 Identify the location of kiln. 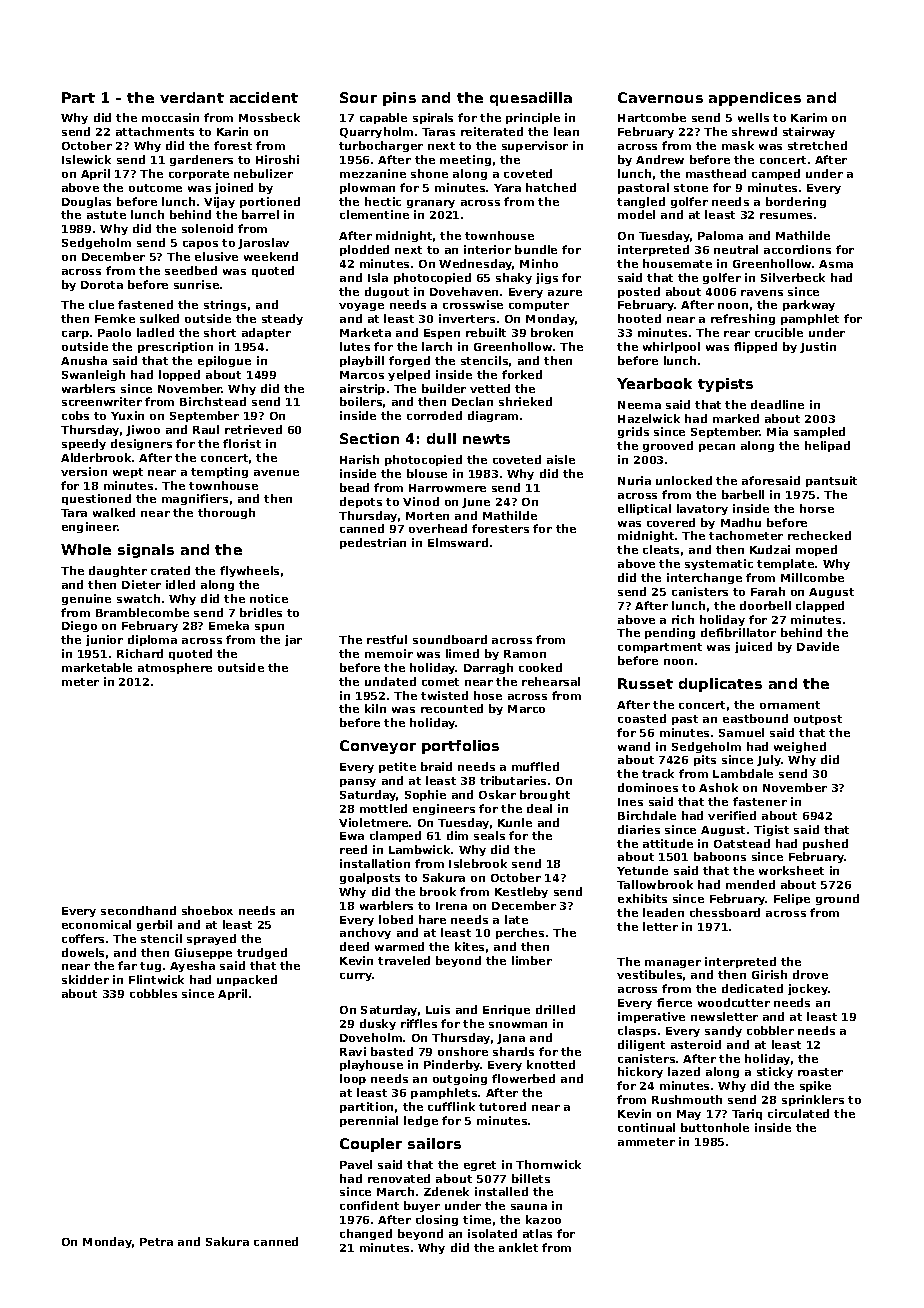
(375, 708).
